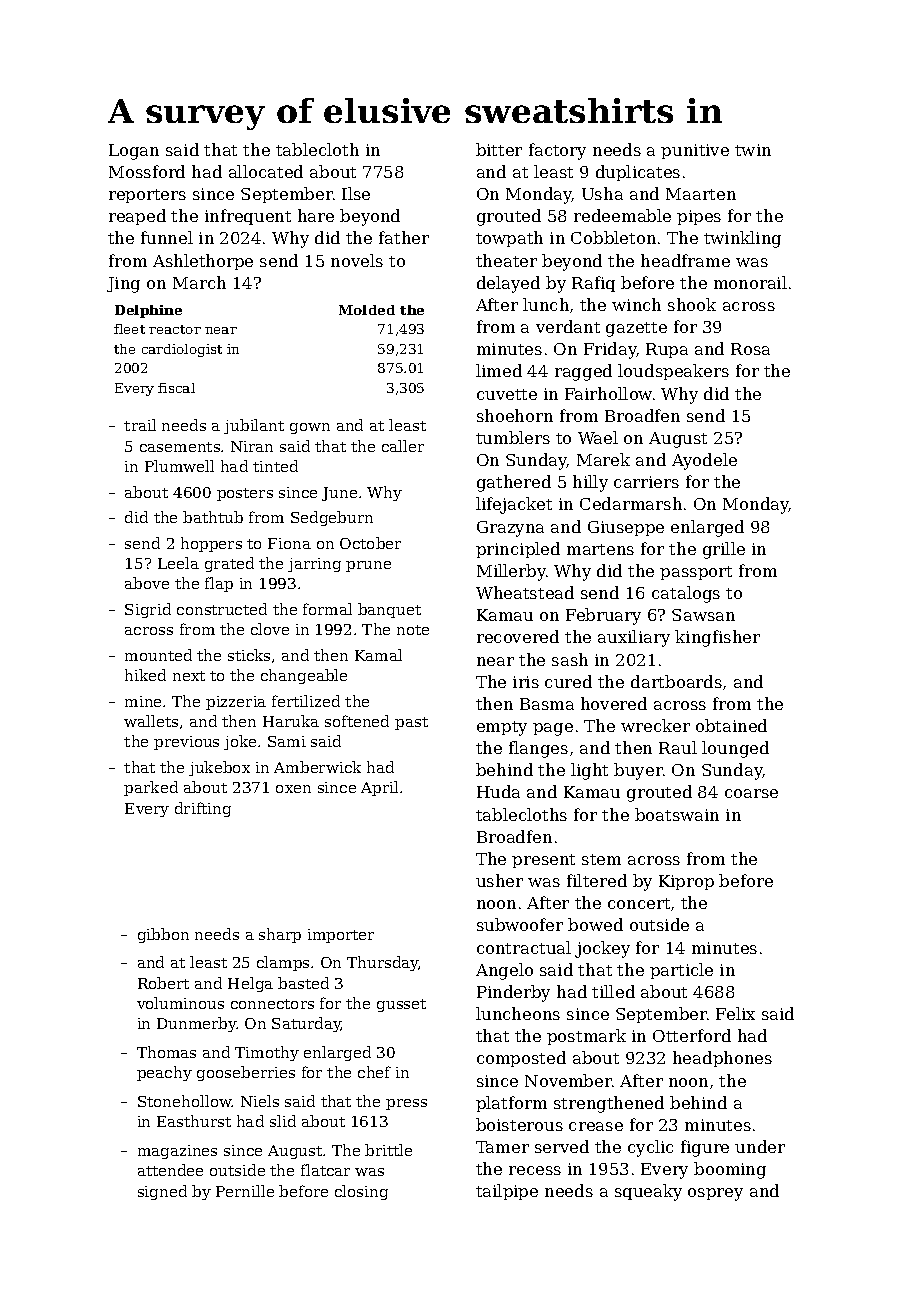 The height and width of the screenshot is (1316, 908). I want to click on reaped, so click(137, 217).
